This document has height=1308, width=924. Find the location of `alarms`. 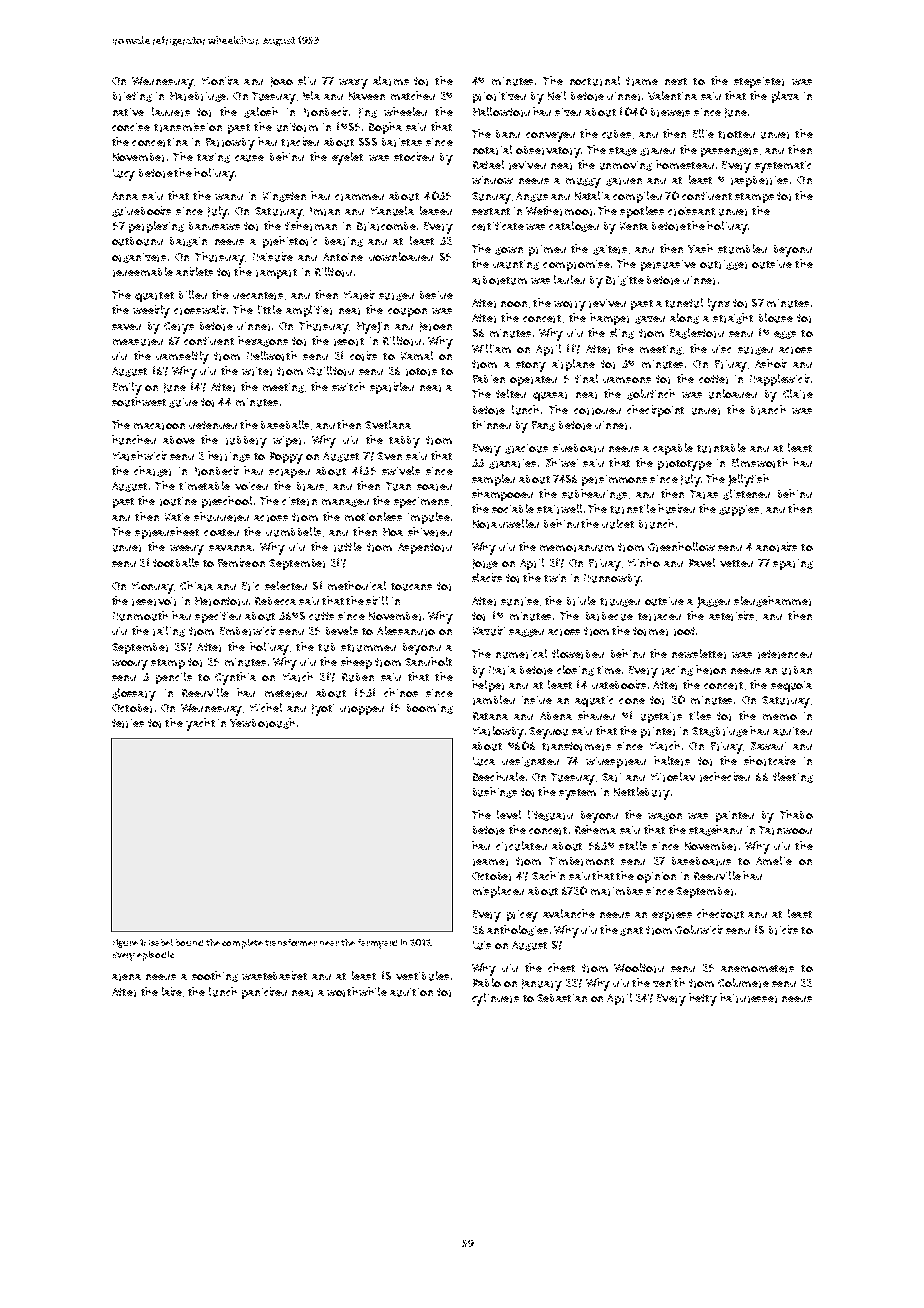

alarms is located at coordinates (391, 81).
